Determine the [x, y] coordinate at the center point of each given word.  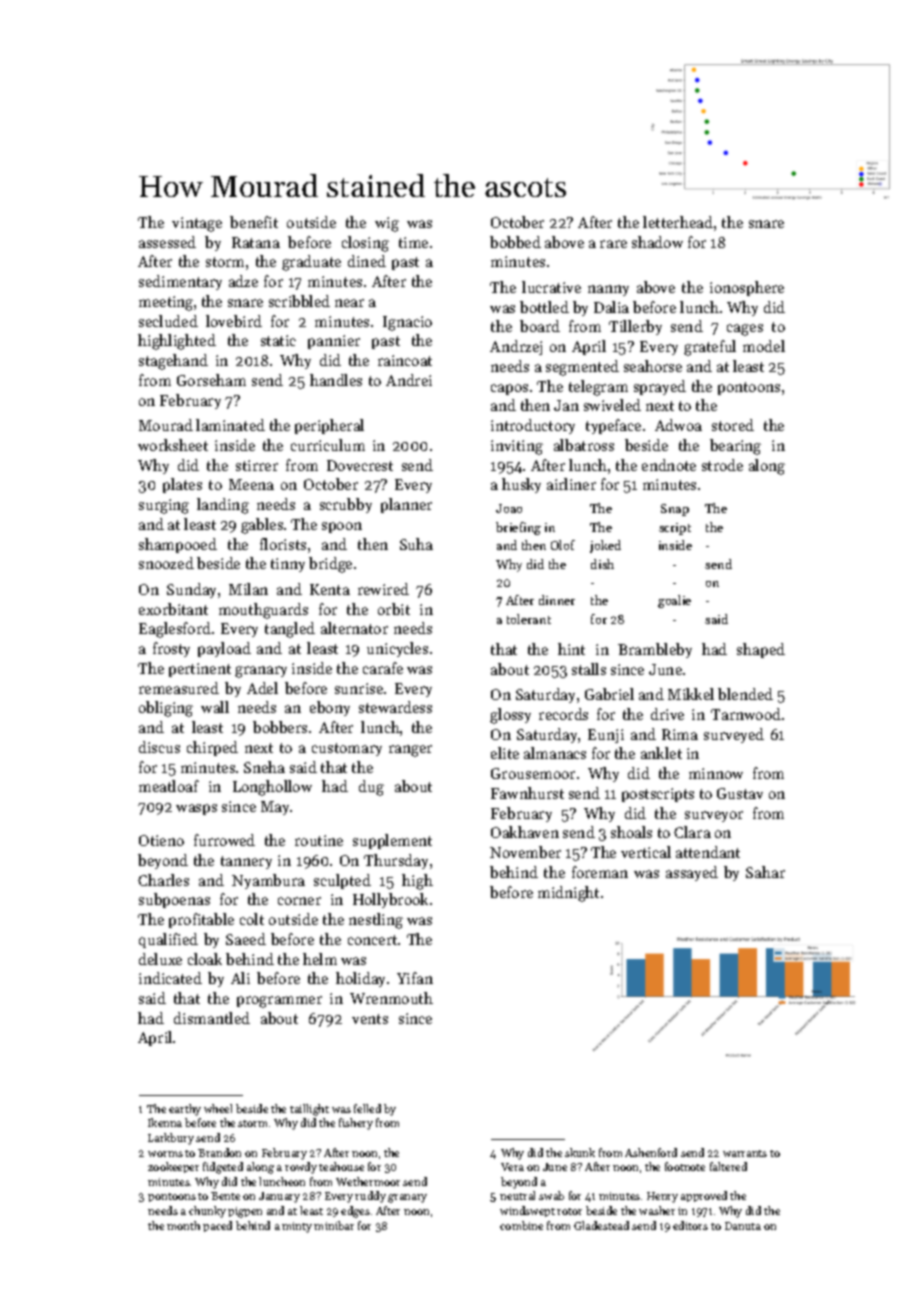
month [183, 1225]
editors [690, 1225]
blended [745, 694]
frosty [171, 649]
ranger [410, 751]
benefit [254, 222]
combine [521, 1225]
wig [387, 224]
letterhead [678, 222]
